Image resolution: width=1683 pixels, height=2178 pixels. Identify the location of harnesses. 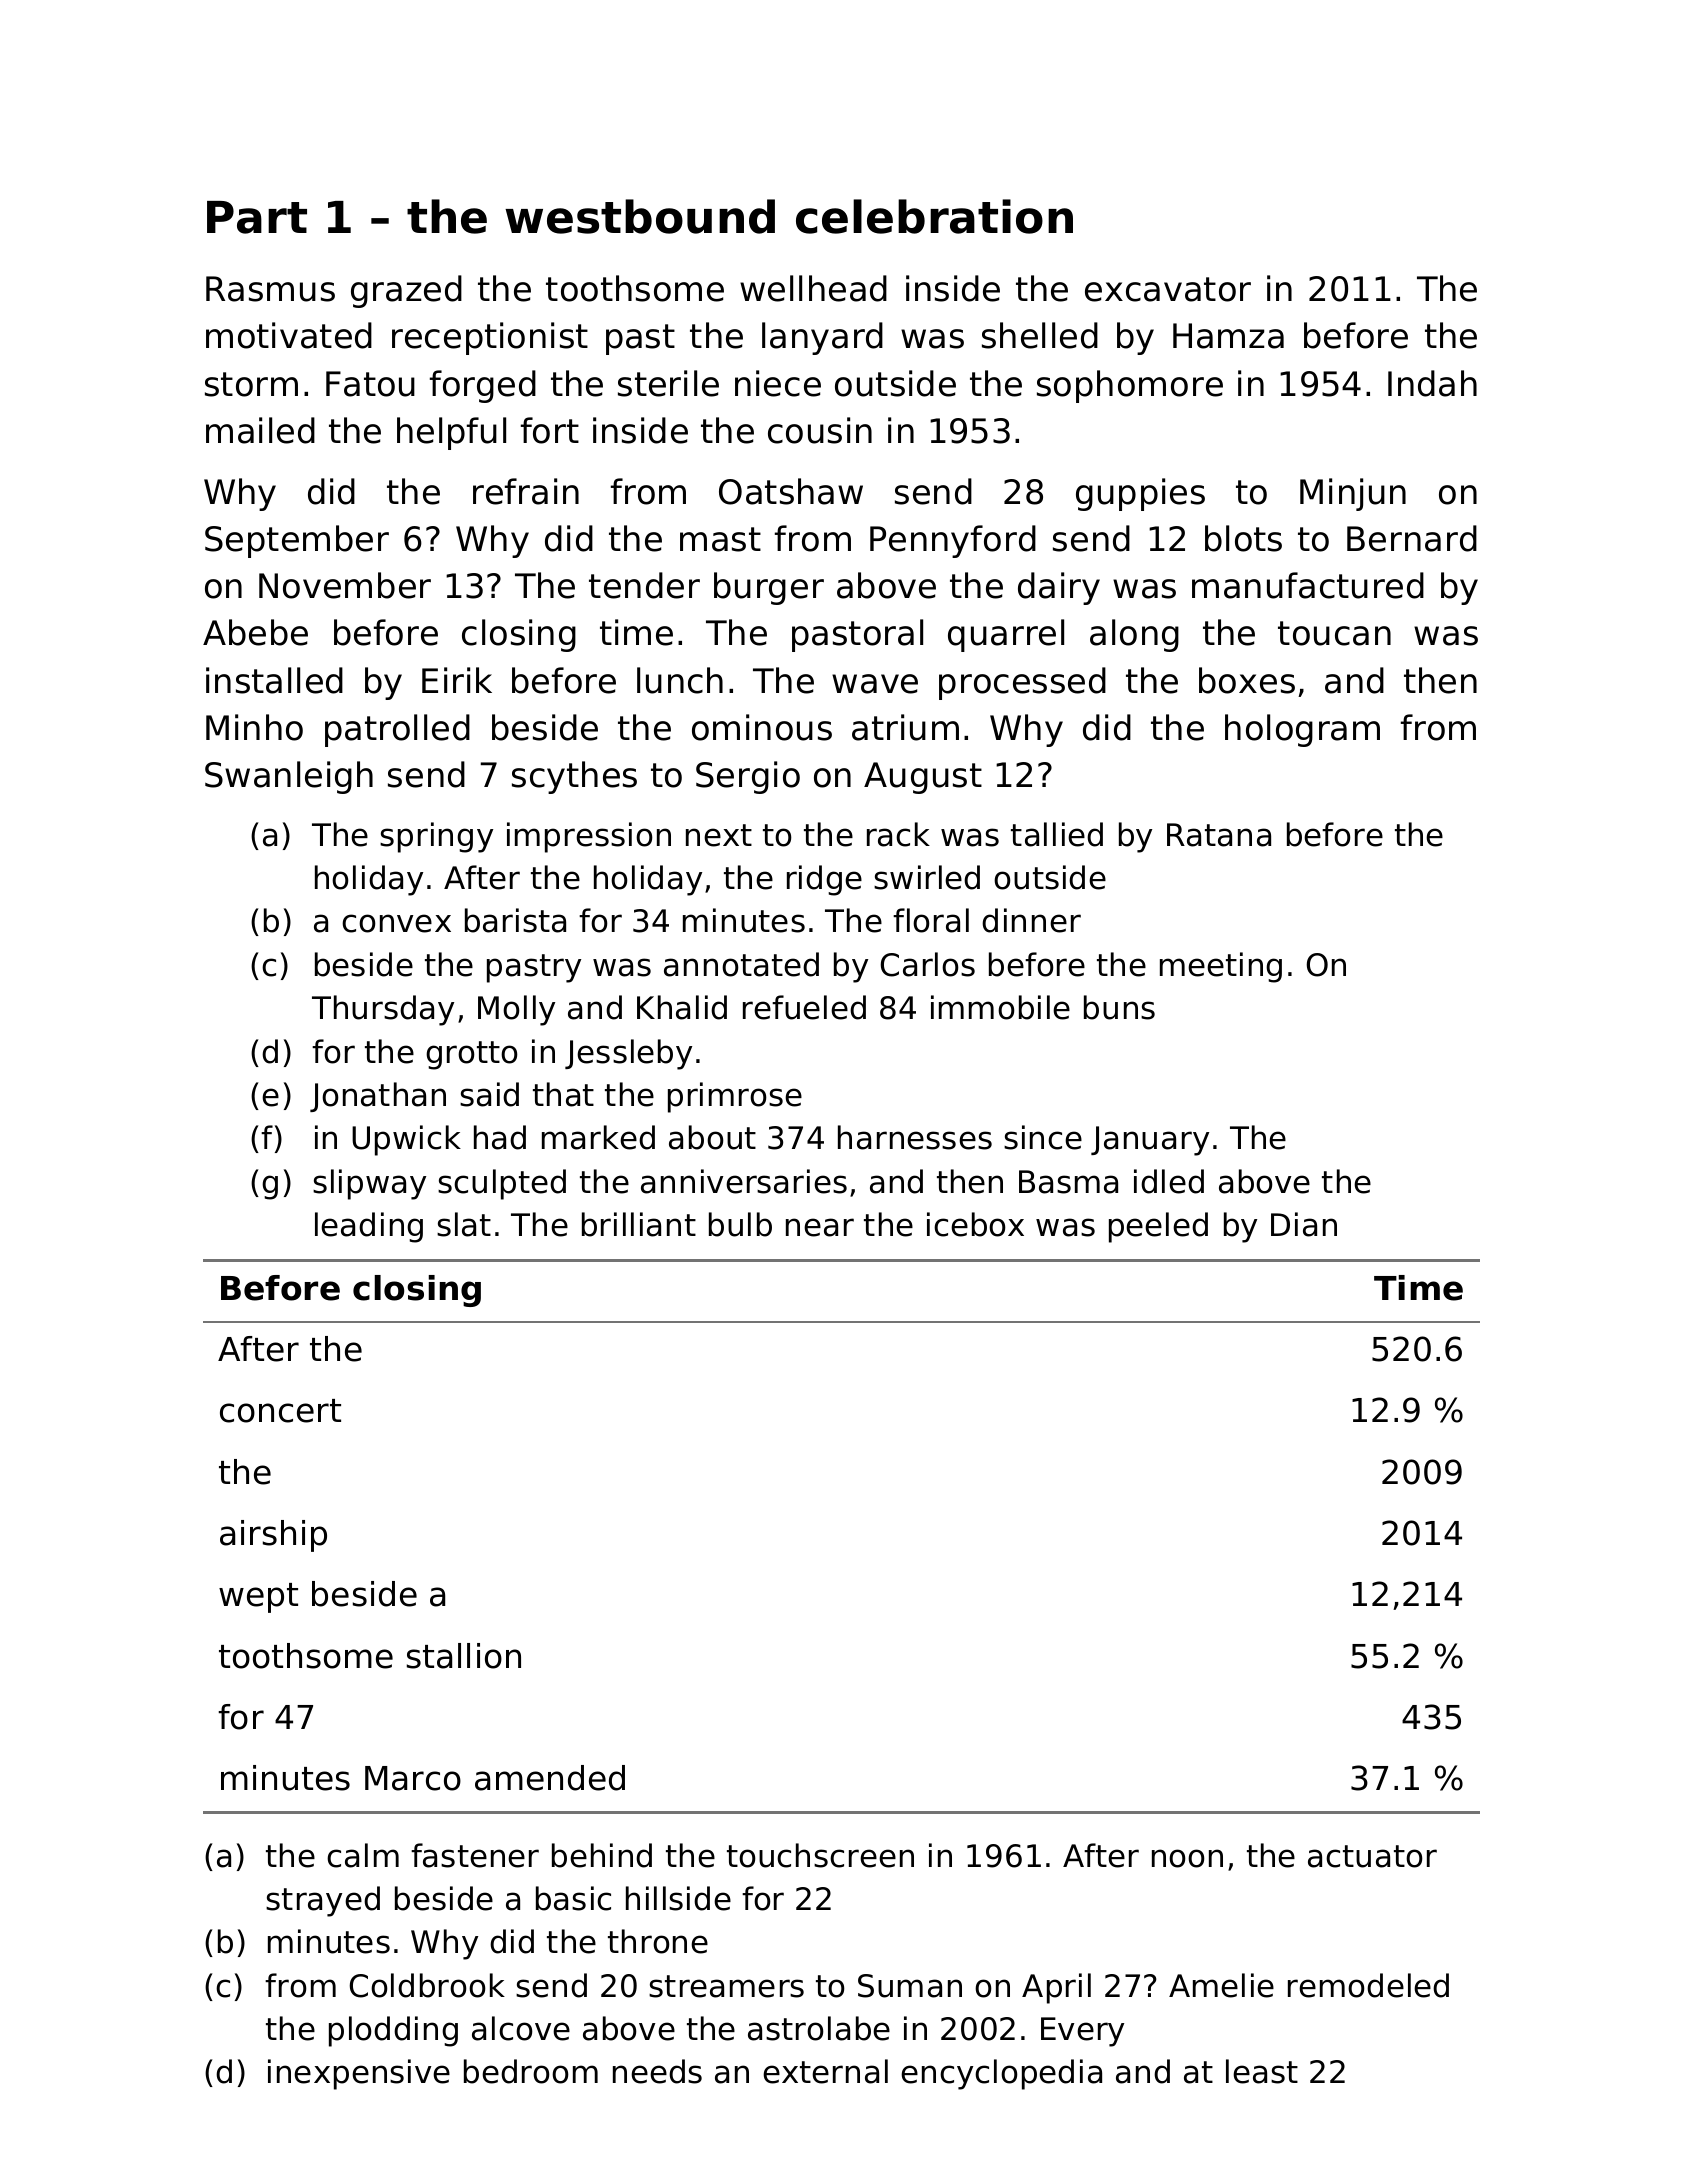
(915, 1137).
